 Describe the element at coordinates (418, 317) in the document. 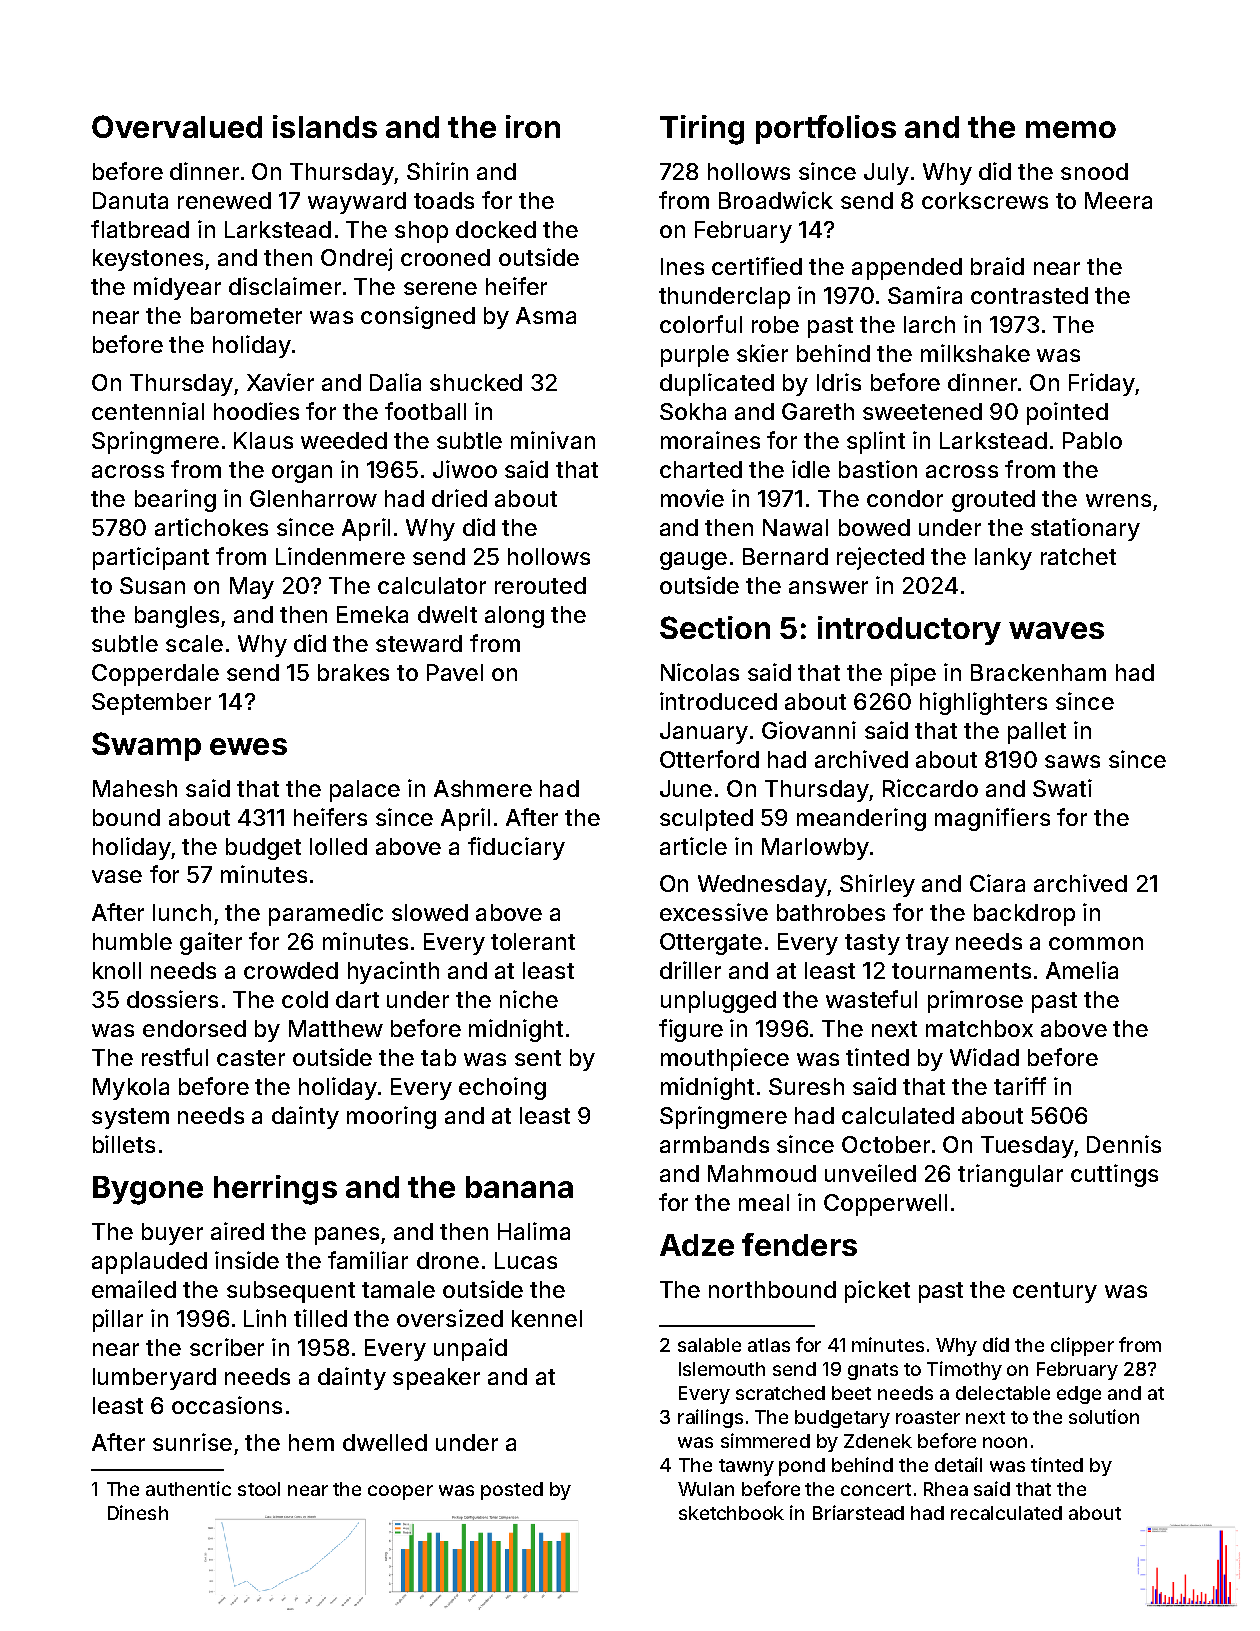

I see `consigned` at that location.
